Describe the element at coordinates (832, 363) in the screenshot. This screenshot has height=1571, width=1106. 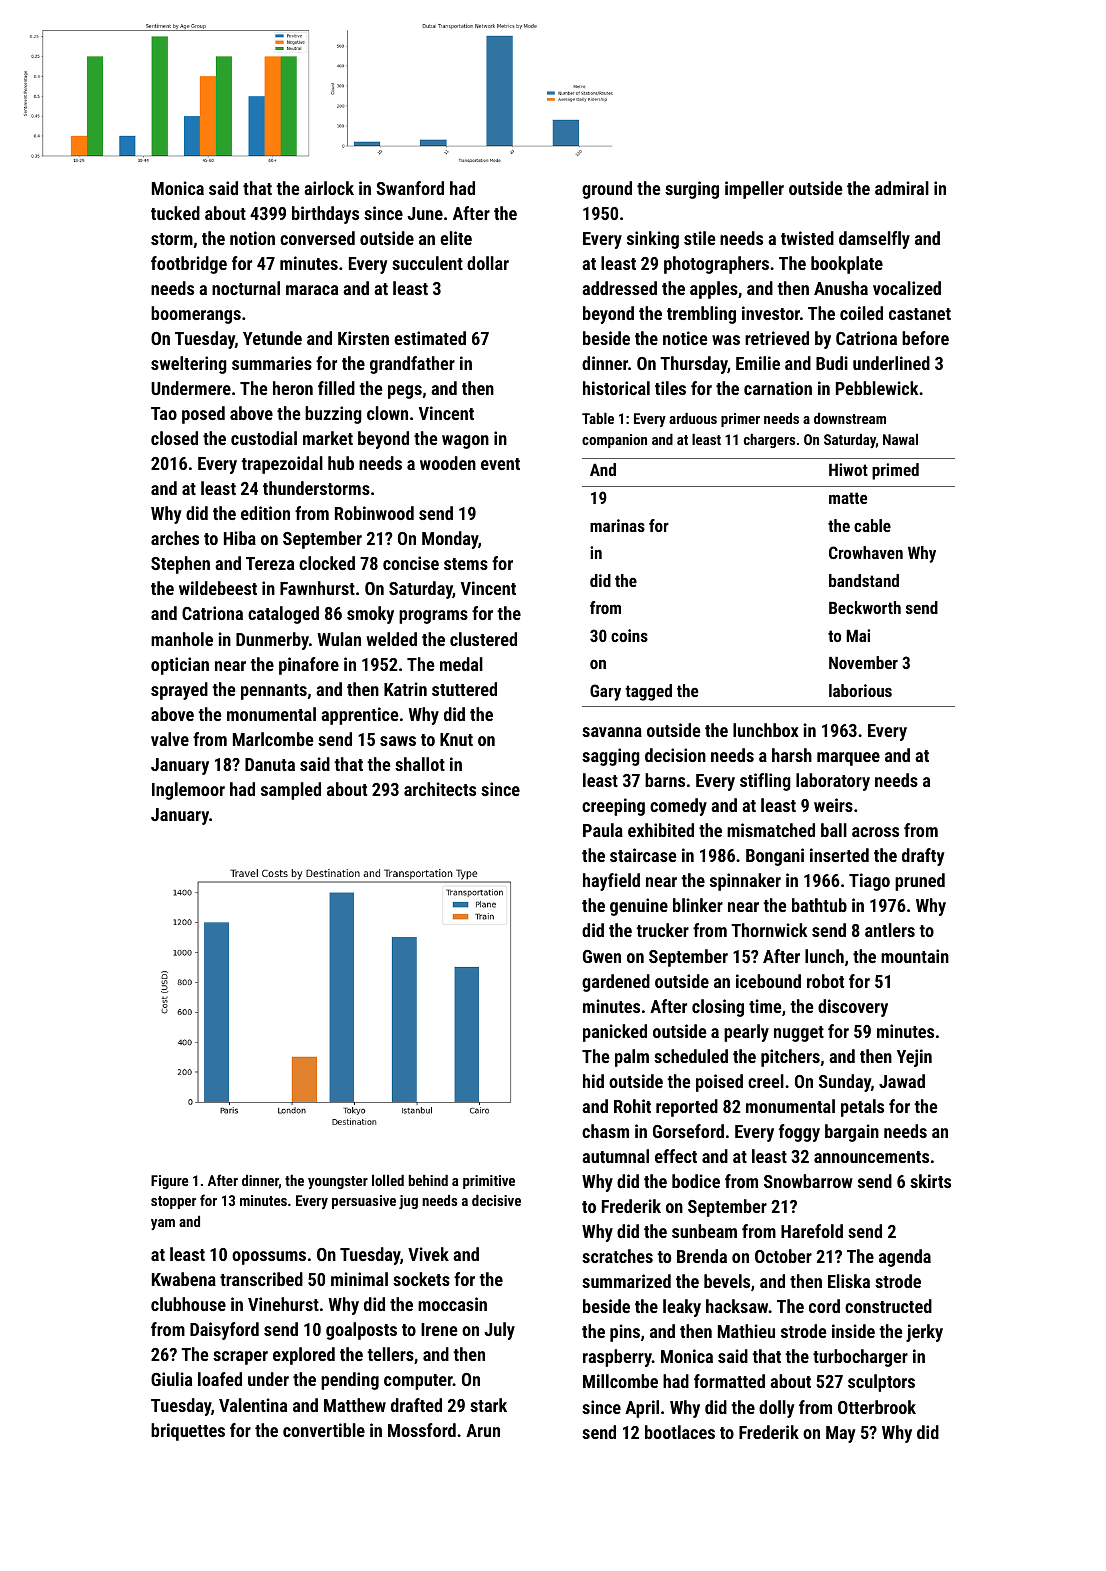
I see `Budi` at that location.
